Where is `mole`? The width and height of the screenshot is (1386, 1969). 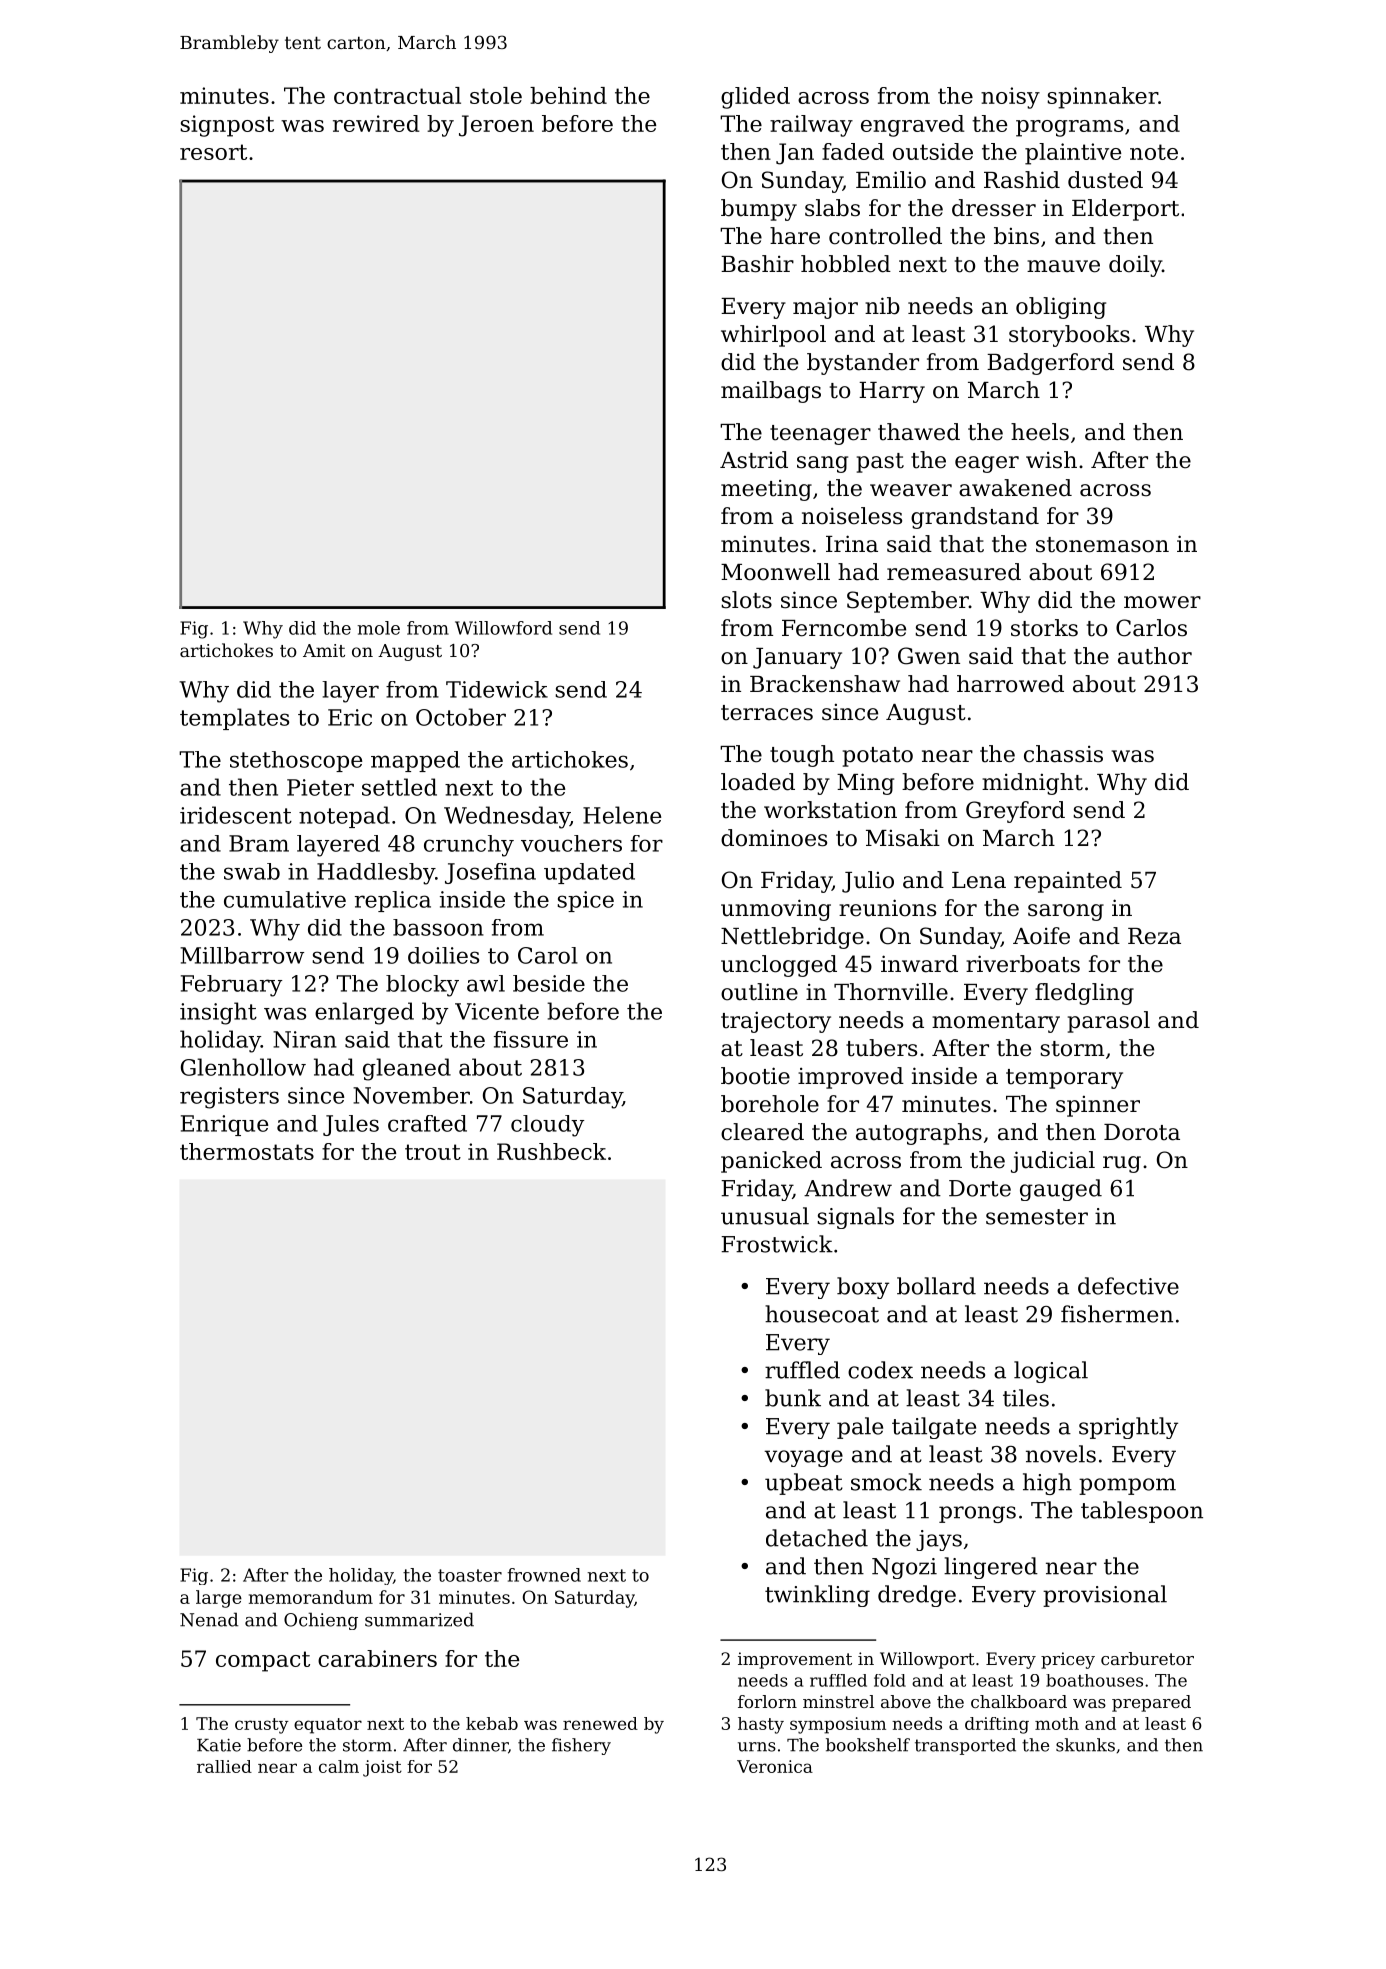
mole is located at coordinates (378, 628).
